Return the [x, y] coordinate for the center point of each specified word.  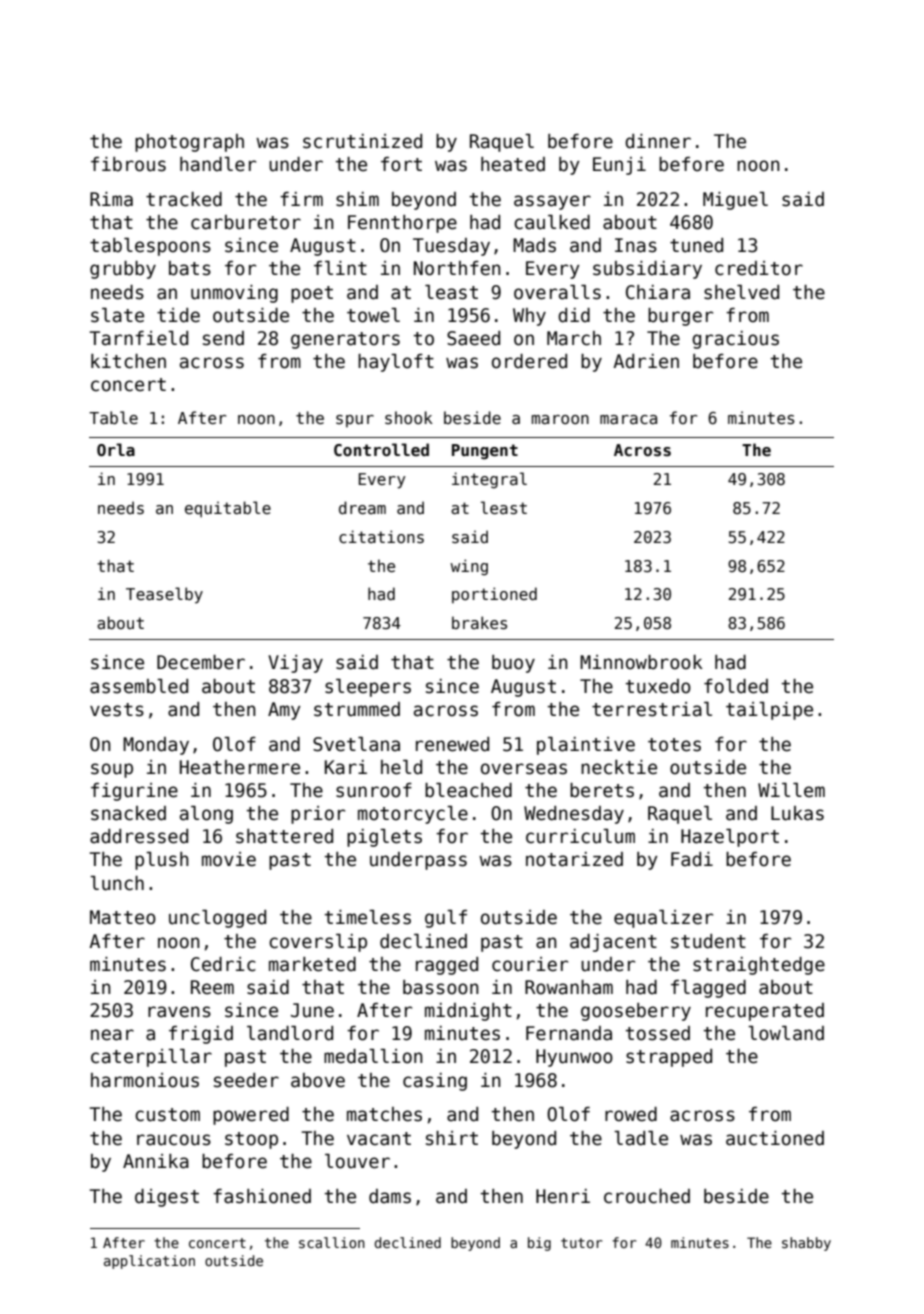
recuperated [765, 1012]
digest [167, 1198]
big [539, 1244]
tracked [184, 199]
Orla [116, 449]
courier [530, 964]
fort [401, 164]
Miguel [735, 201]
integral [489, 480]
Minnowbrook [641, 662]
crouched [647, 1196]
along [206, 815]
